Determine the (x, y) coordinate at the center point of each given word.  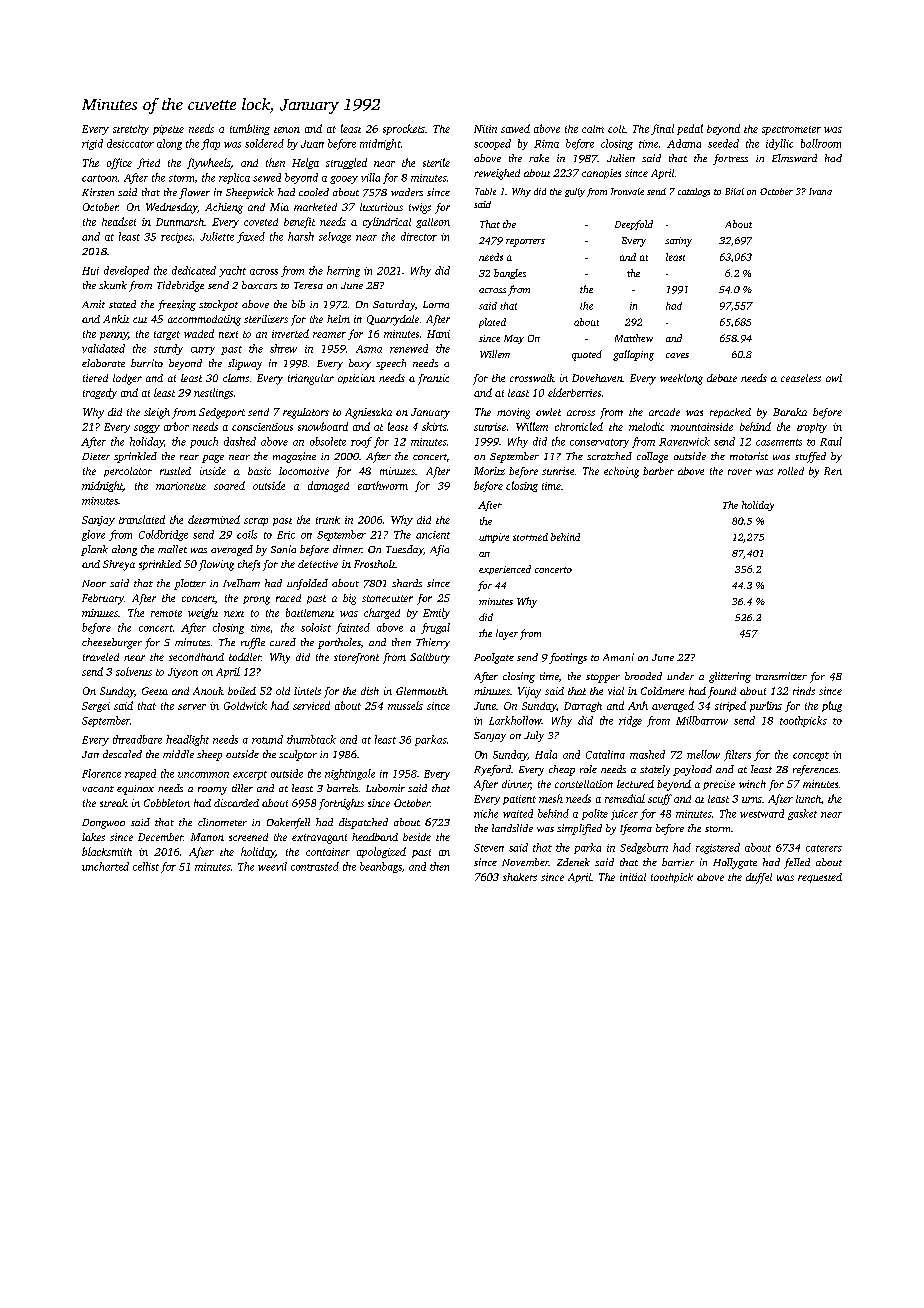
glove (93, 535)
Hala (546, 754)
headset (119, 221)
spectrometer (791, 130)
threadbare (137, 739)
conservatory (599, 443)
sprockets (404, 129)
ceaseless (801, 378)
